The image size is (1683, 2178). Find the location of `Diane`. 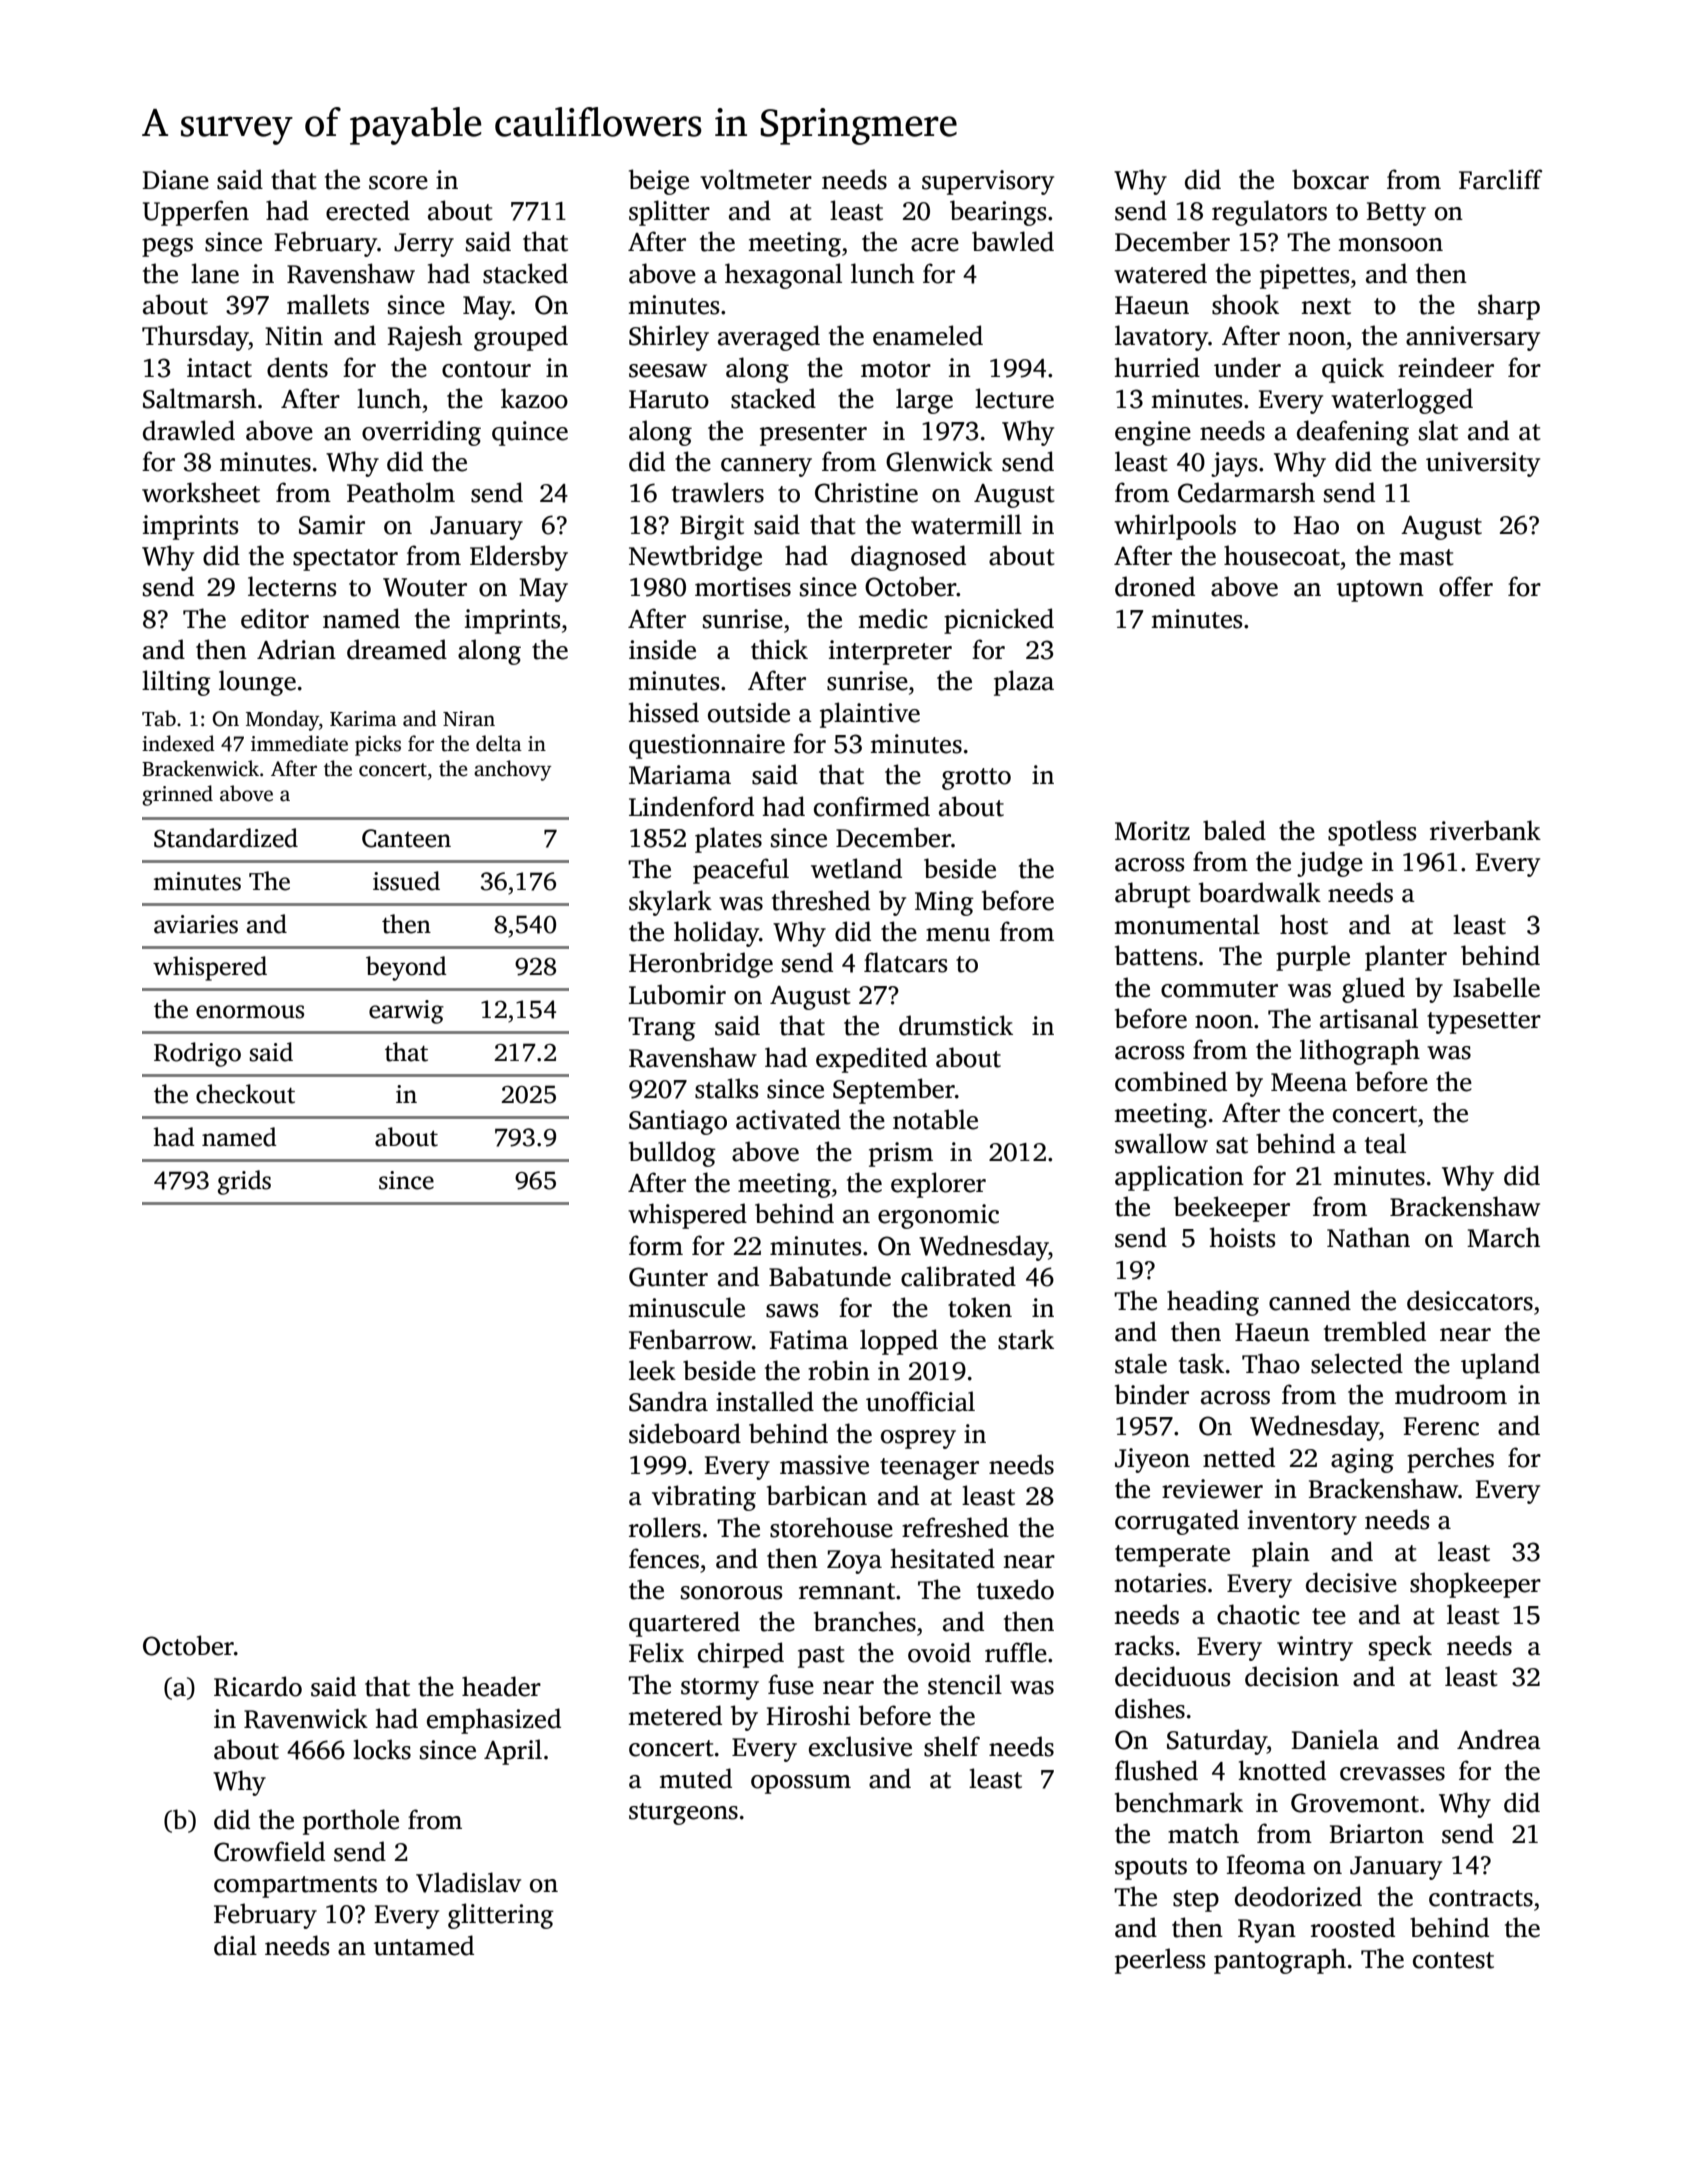

Diane is located at coordinates (175, 180).
